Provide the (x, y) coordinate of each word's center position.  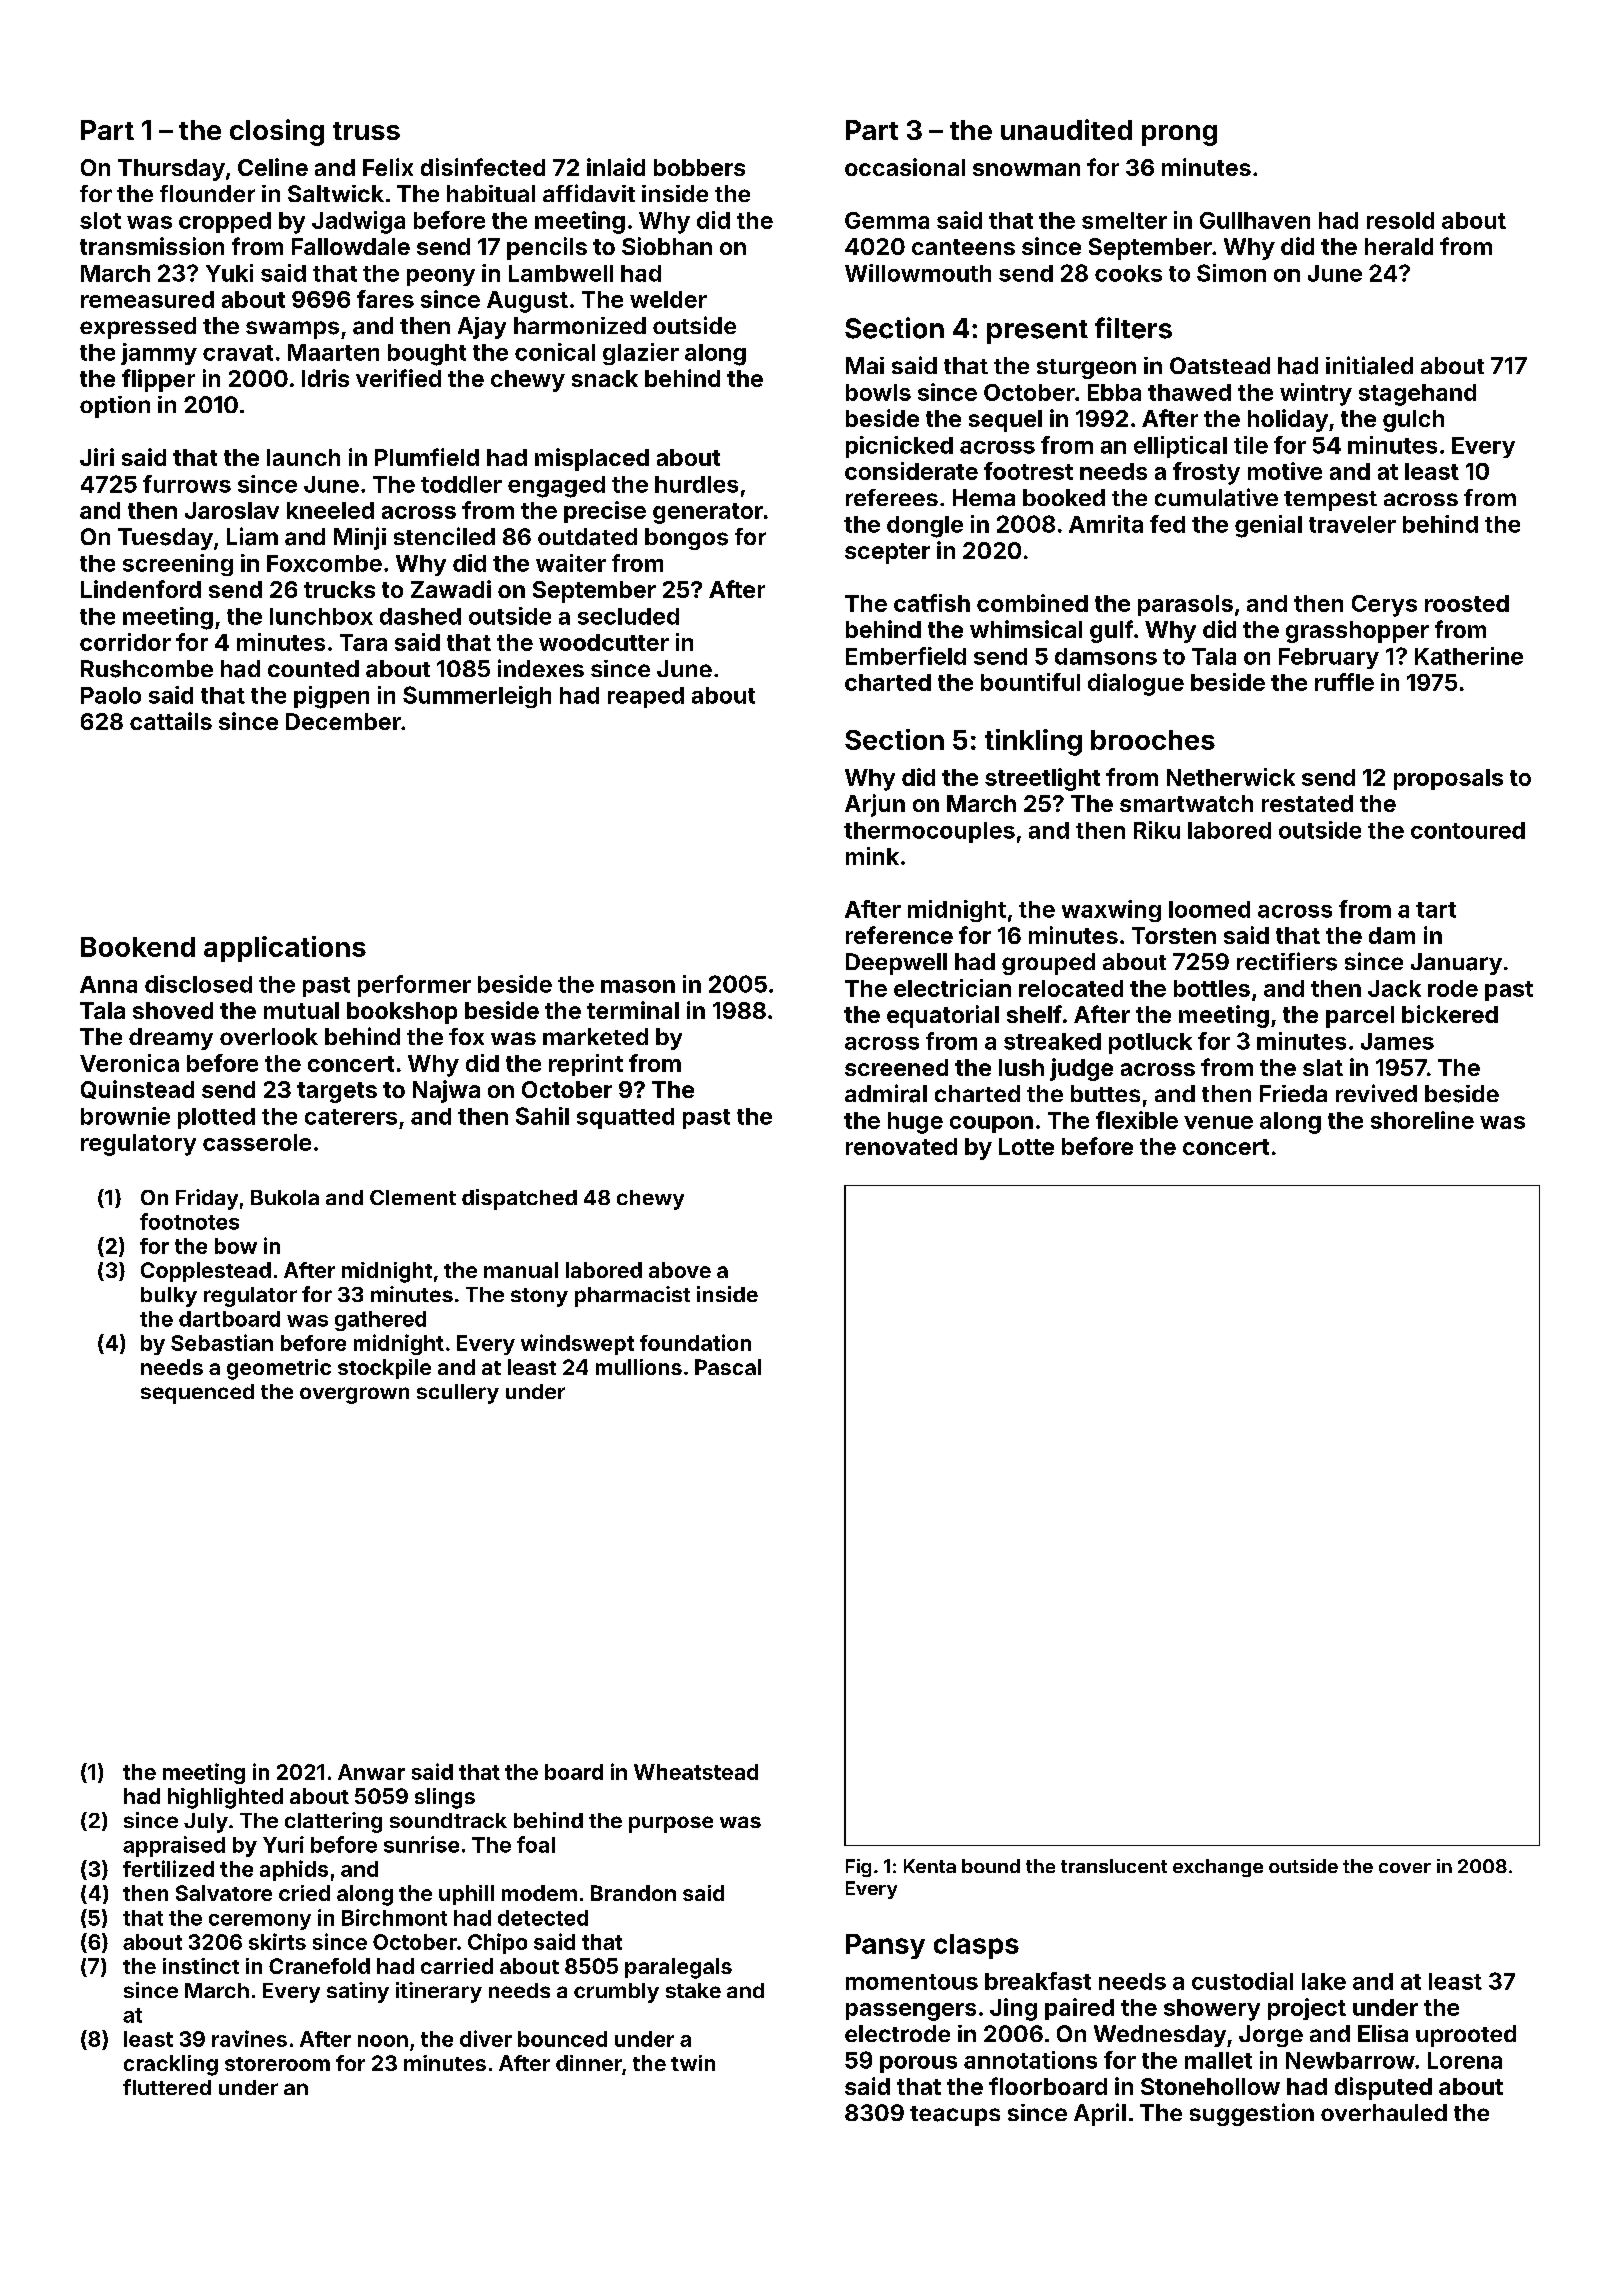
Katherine (1469, 656)
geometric (279, 1369)
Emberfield (906, 656)
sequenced (197, 1394)
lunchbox (321, 616)
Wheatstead (696, 1772)
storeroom (277, 2064)
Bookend (138, 947)
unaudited (1066, 129)
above (680, 1270)
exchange (1218, 1868)
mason (638, 986)
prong (1179, 135)
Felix (388, 167)
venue (1218, 1122)
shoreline (1422, 1120)
